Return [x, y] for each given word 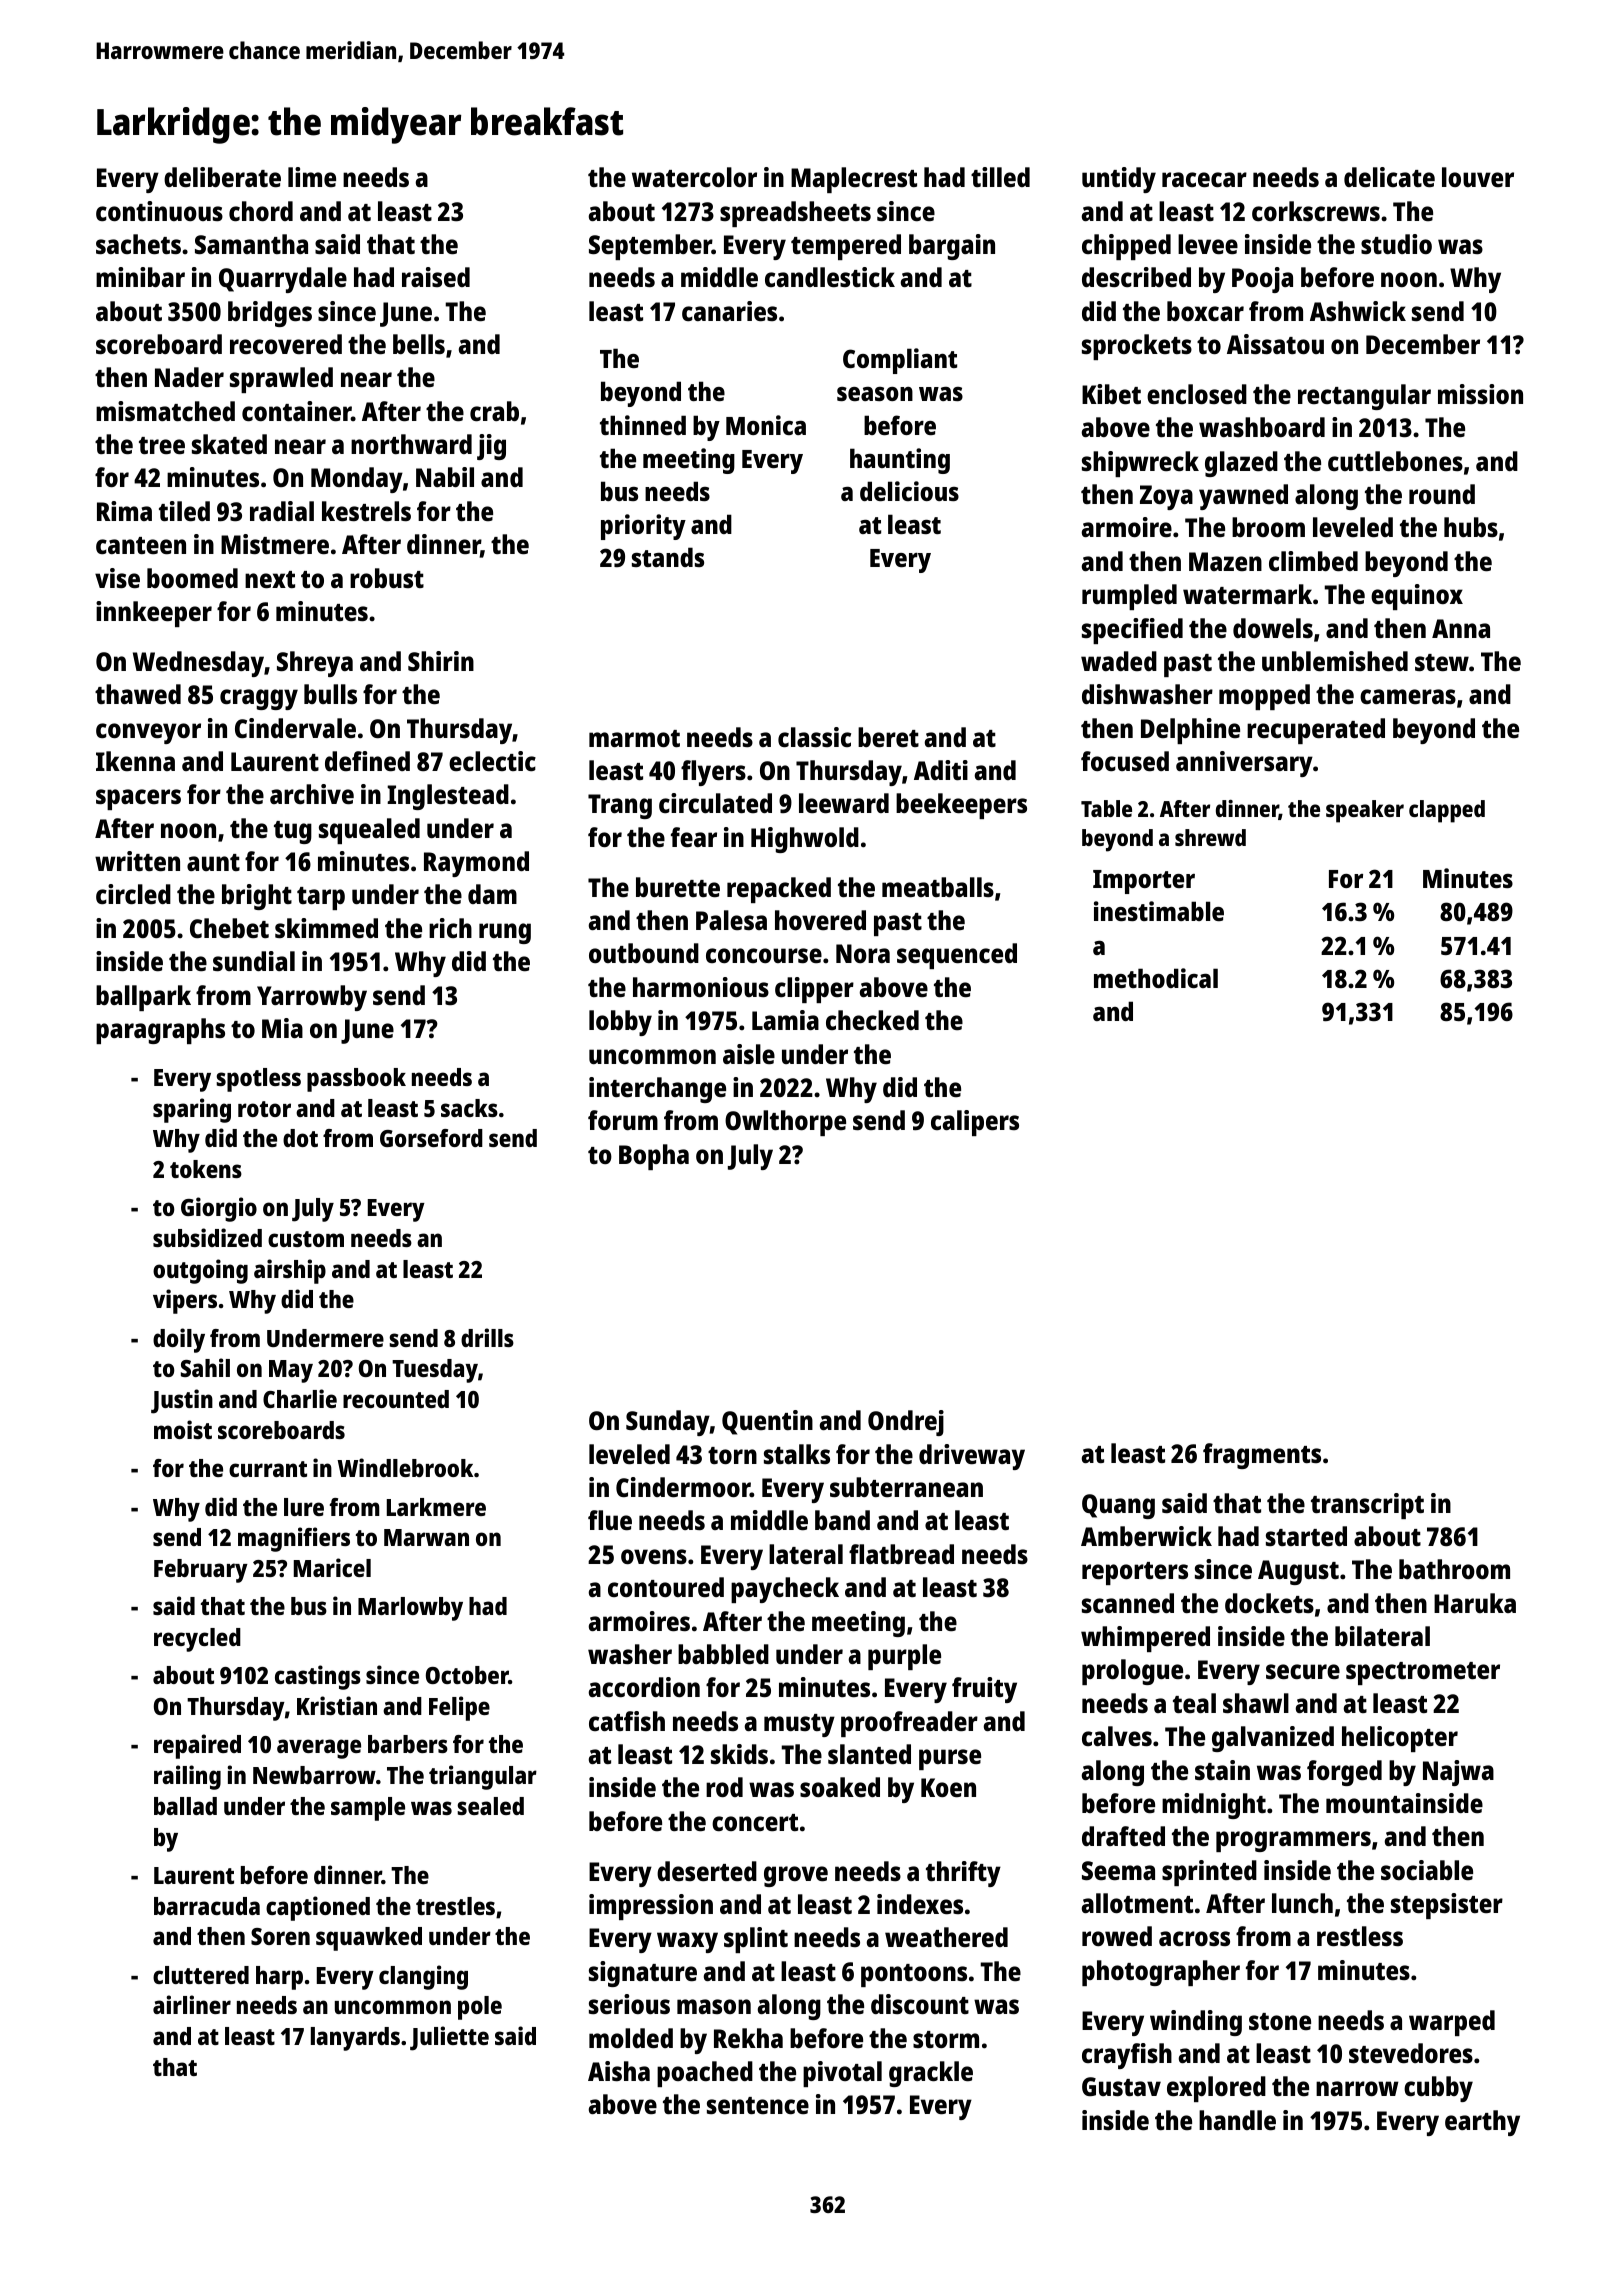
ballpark [143, 998]
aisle [749, 1054]
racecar [1204, 180]
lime [312, 177]
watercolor [694, 177]
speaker [1365, 811]
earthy [1482, 2123]
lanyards [355, 2039]
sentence [758, 2106]
